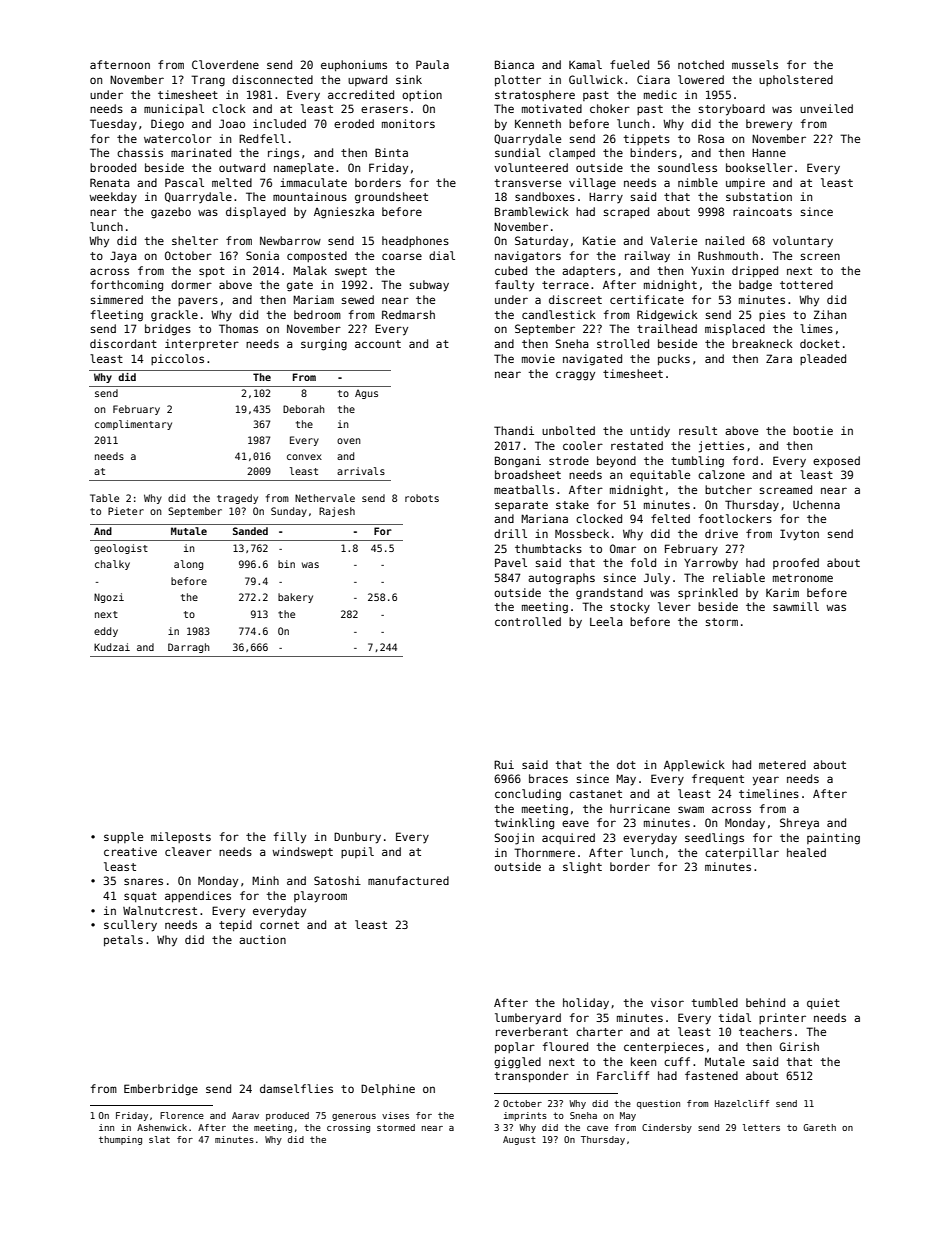 The height and width of the page is (1233, 952). What do you see at coordinates (290, 838) in the page?
I see `filly` at bounding box center [290, 838].
